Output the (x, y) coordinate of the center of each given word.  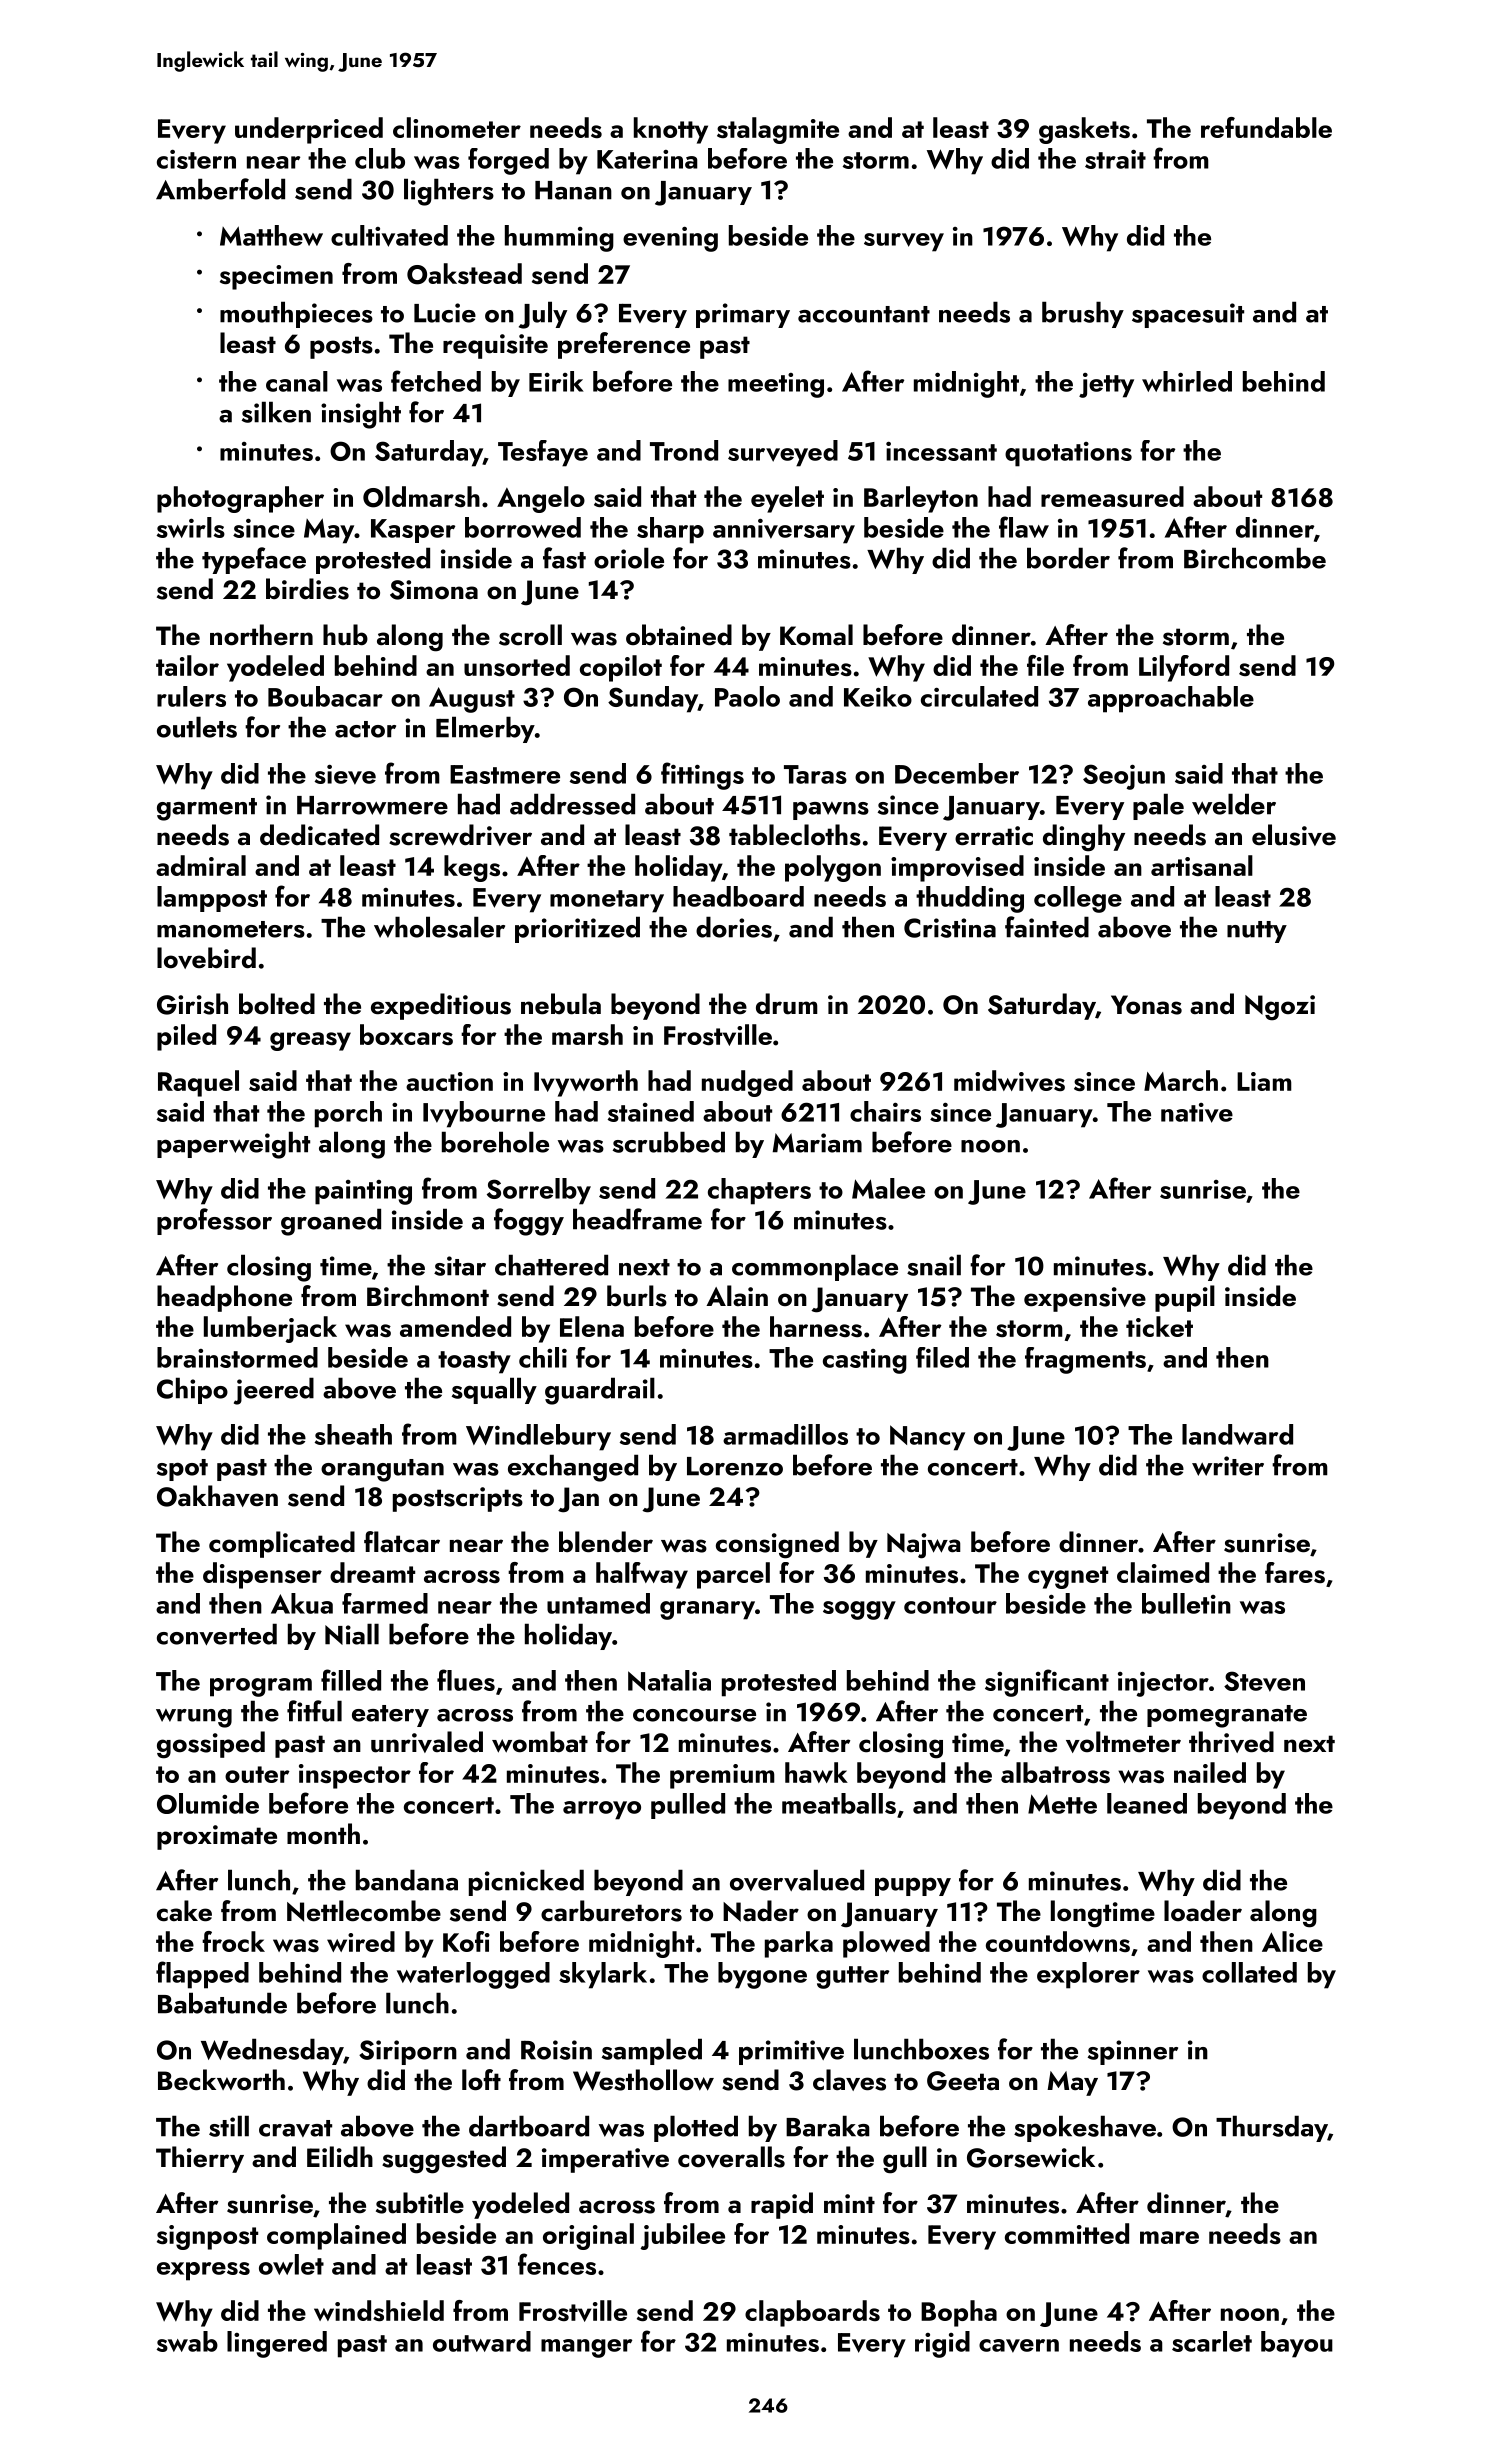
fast (564, 558)
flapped (202, 1975)
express (203, 2271)
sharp (670, 530)
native (1197, 1113)
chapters (759, 1191)
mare (1169, 2237)
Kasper (413, 531)
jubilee (682, 2236)
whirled (1187, 381)
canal (297, 381)
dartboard (529, 2126)
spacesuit (1188, 315)
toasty (474, 1362)
